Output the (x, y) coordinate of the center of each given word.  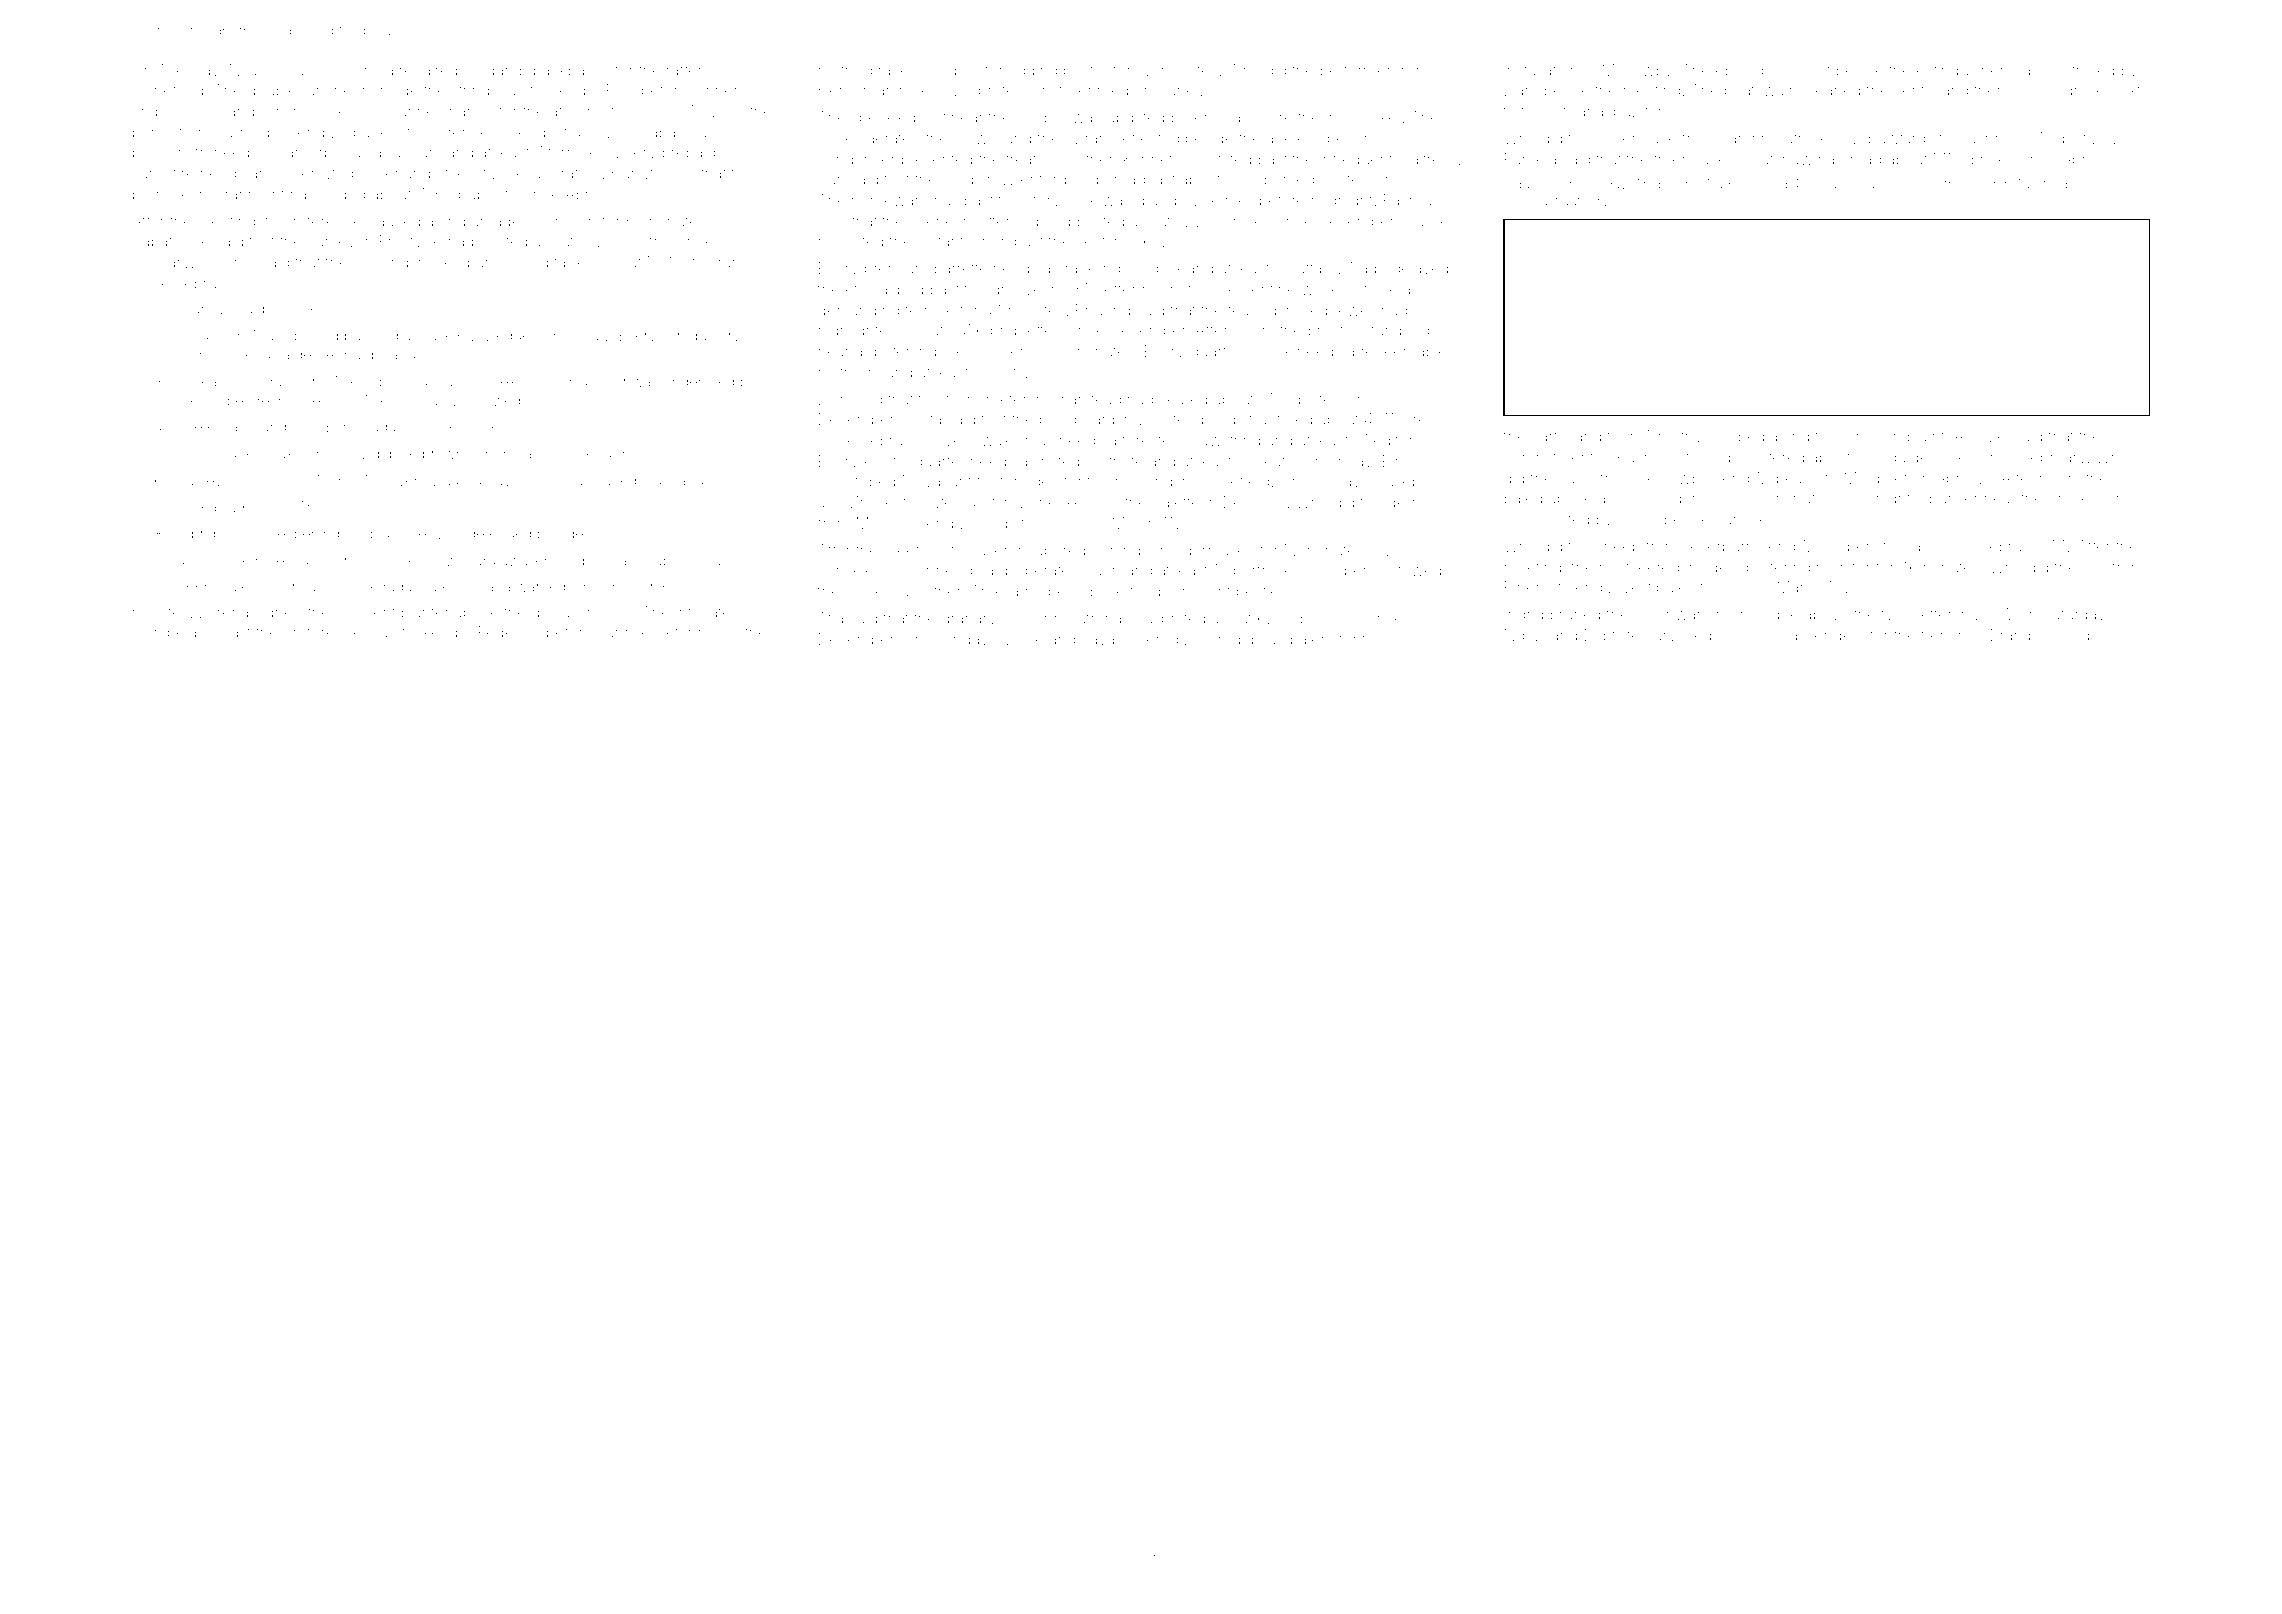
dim (1855, 436)
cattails (1312, 268)
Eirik (1396, 461)
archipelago (174, 634)
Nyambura (266, 72)
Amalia (1216, 117)
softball (205, 335)
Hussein (1432, 221)
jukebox (1154, 269)
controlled (2079, 70)
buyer (505, 482)
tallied (574, 262)
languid (1835, 186)
